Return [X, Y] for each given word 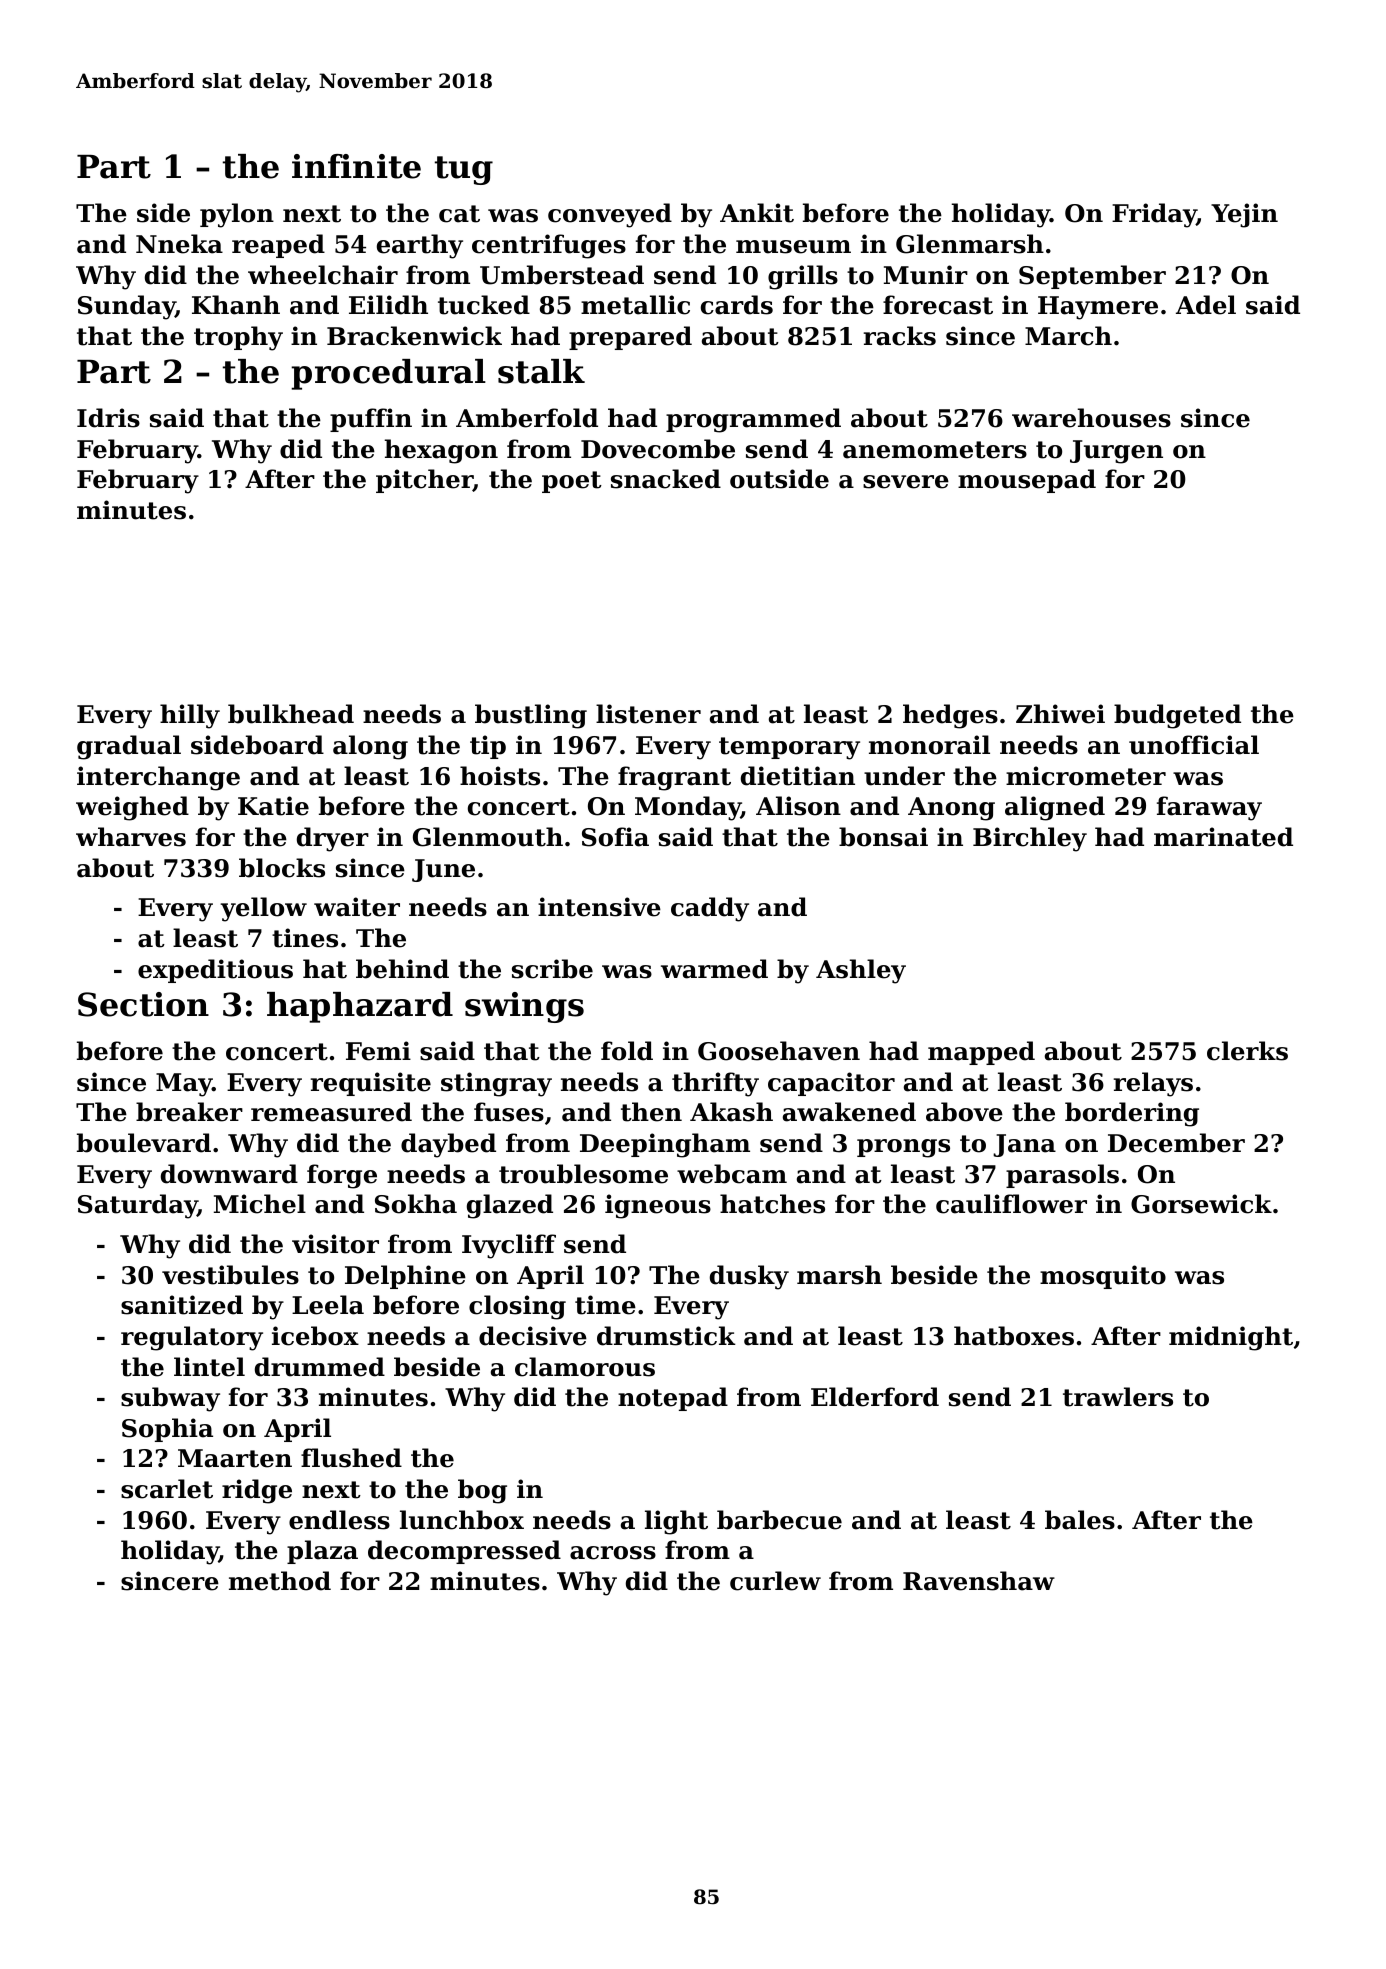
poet [572, 482]
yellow [263, 909]
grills [803, 277]
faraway [1209, 808]
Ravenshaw [979, 1581]
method [280, 1581]
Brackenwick [414, 336]
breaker [189, 1112]
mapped [981, 1053]
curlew [775, 1581]
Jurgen [1116, 452]
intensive [599, 907]
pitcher [424, 481]
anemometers [935, 450]
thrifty [715, 1084]
